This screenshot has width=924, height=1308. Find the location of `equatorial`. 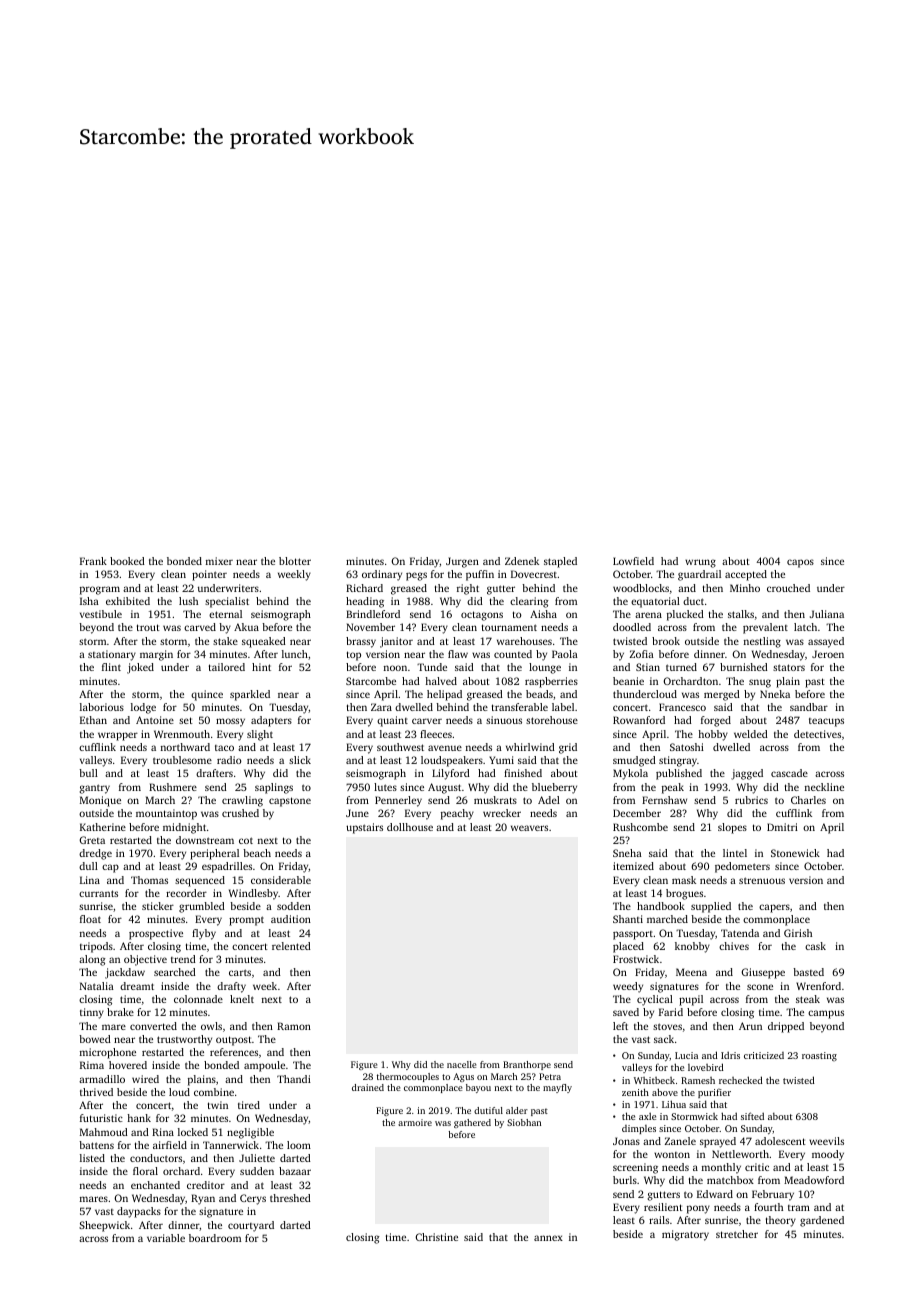

equatorial is located at coordinates (655, 602).
